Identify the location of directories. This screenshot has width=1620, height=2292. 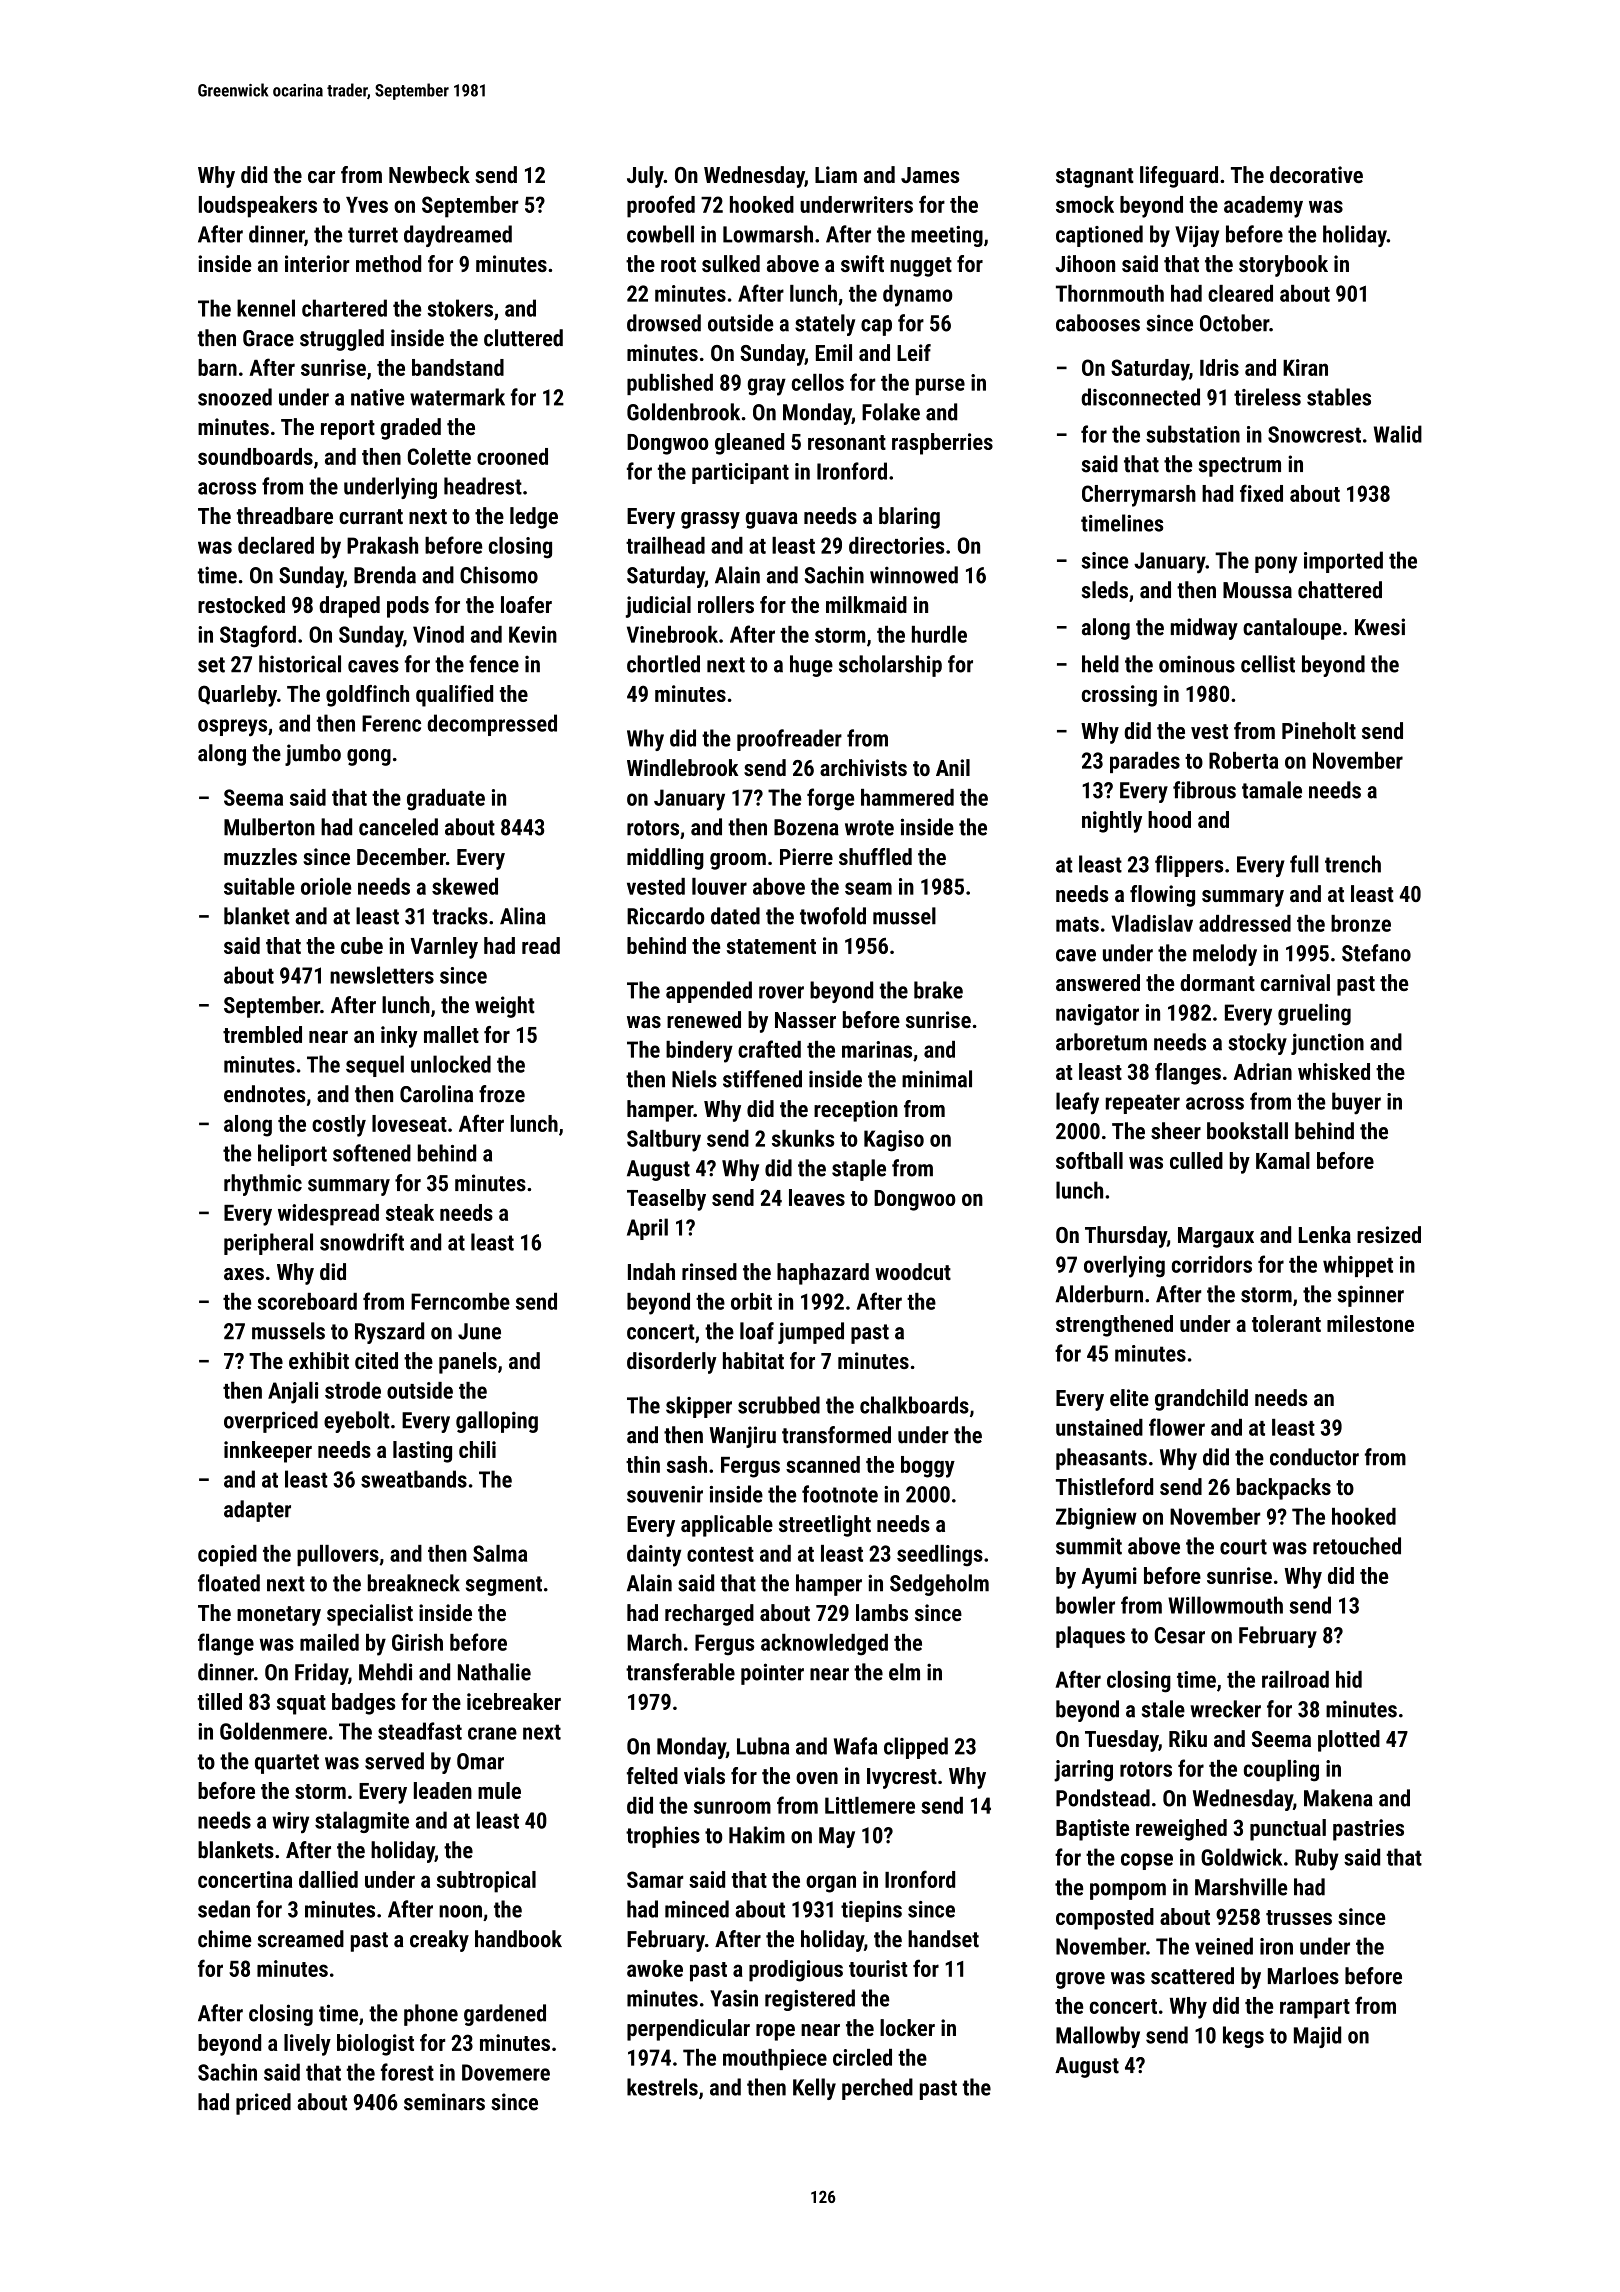
(896, 545).
